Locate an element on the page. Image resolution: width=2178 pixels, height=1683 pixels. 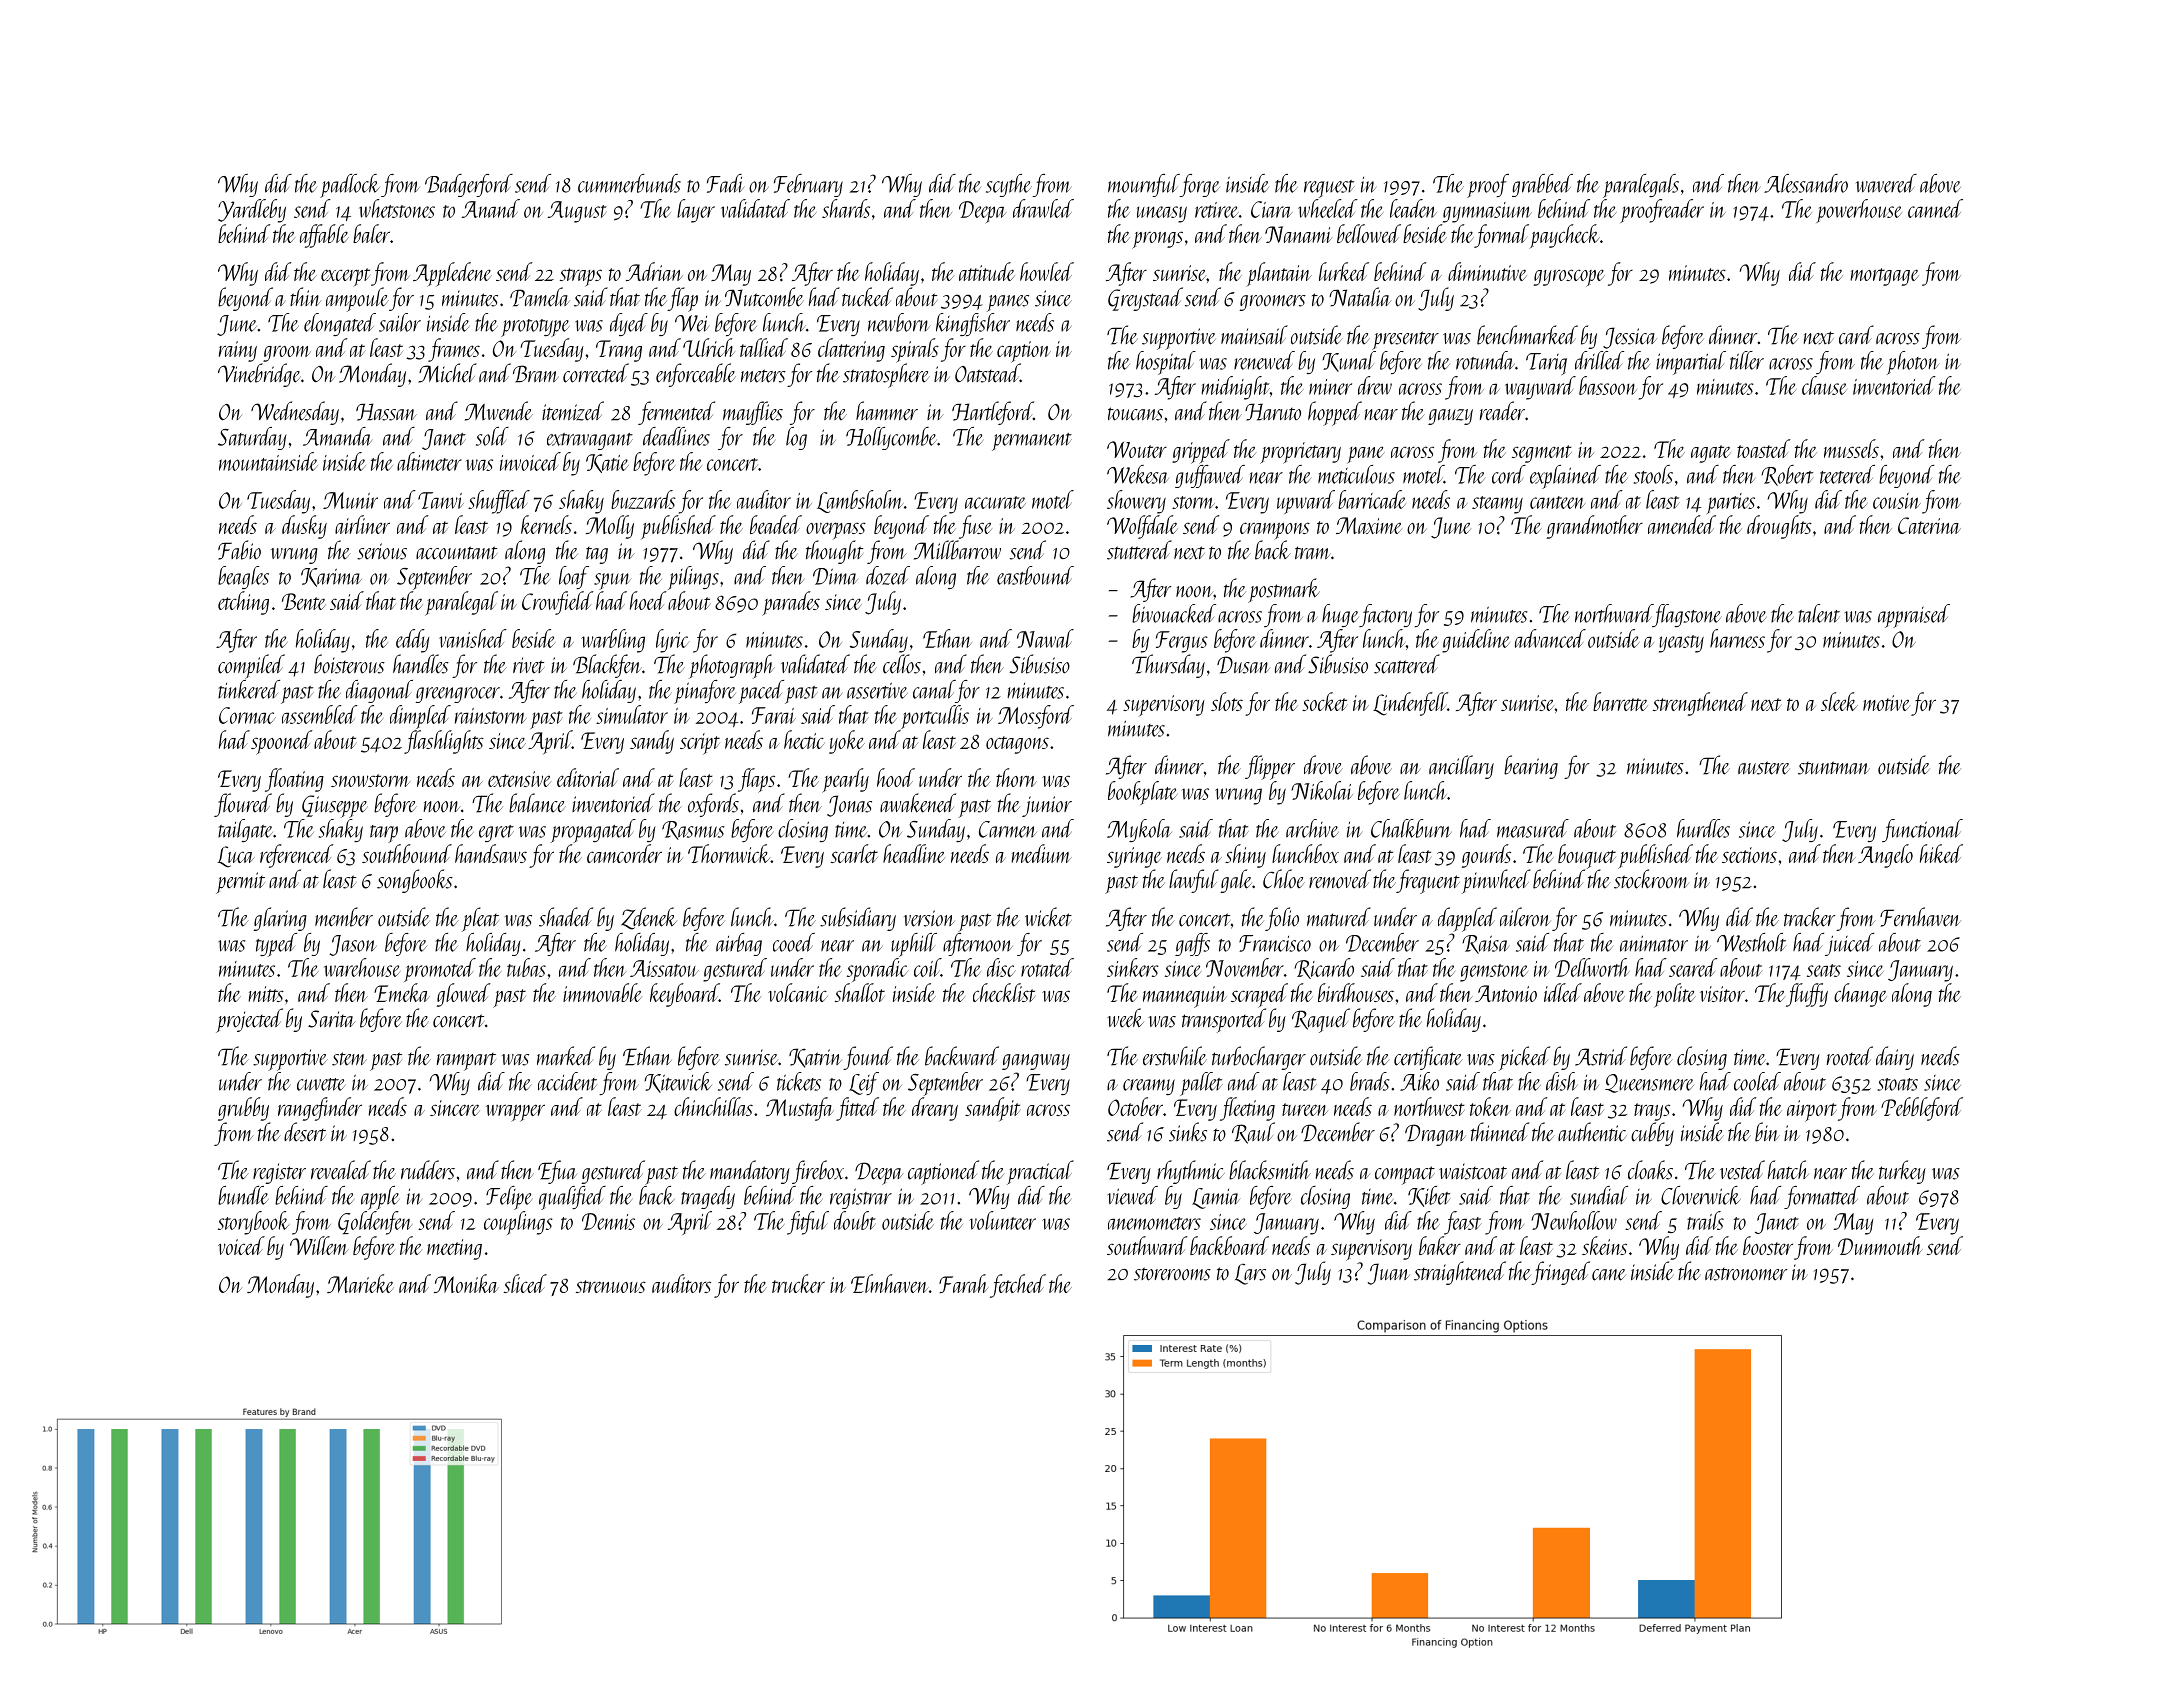
portcullis is located at coordinates (935, 717).
